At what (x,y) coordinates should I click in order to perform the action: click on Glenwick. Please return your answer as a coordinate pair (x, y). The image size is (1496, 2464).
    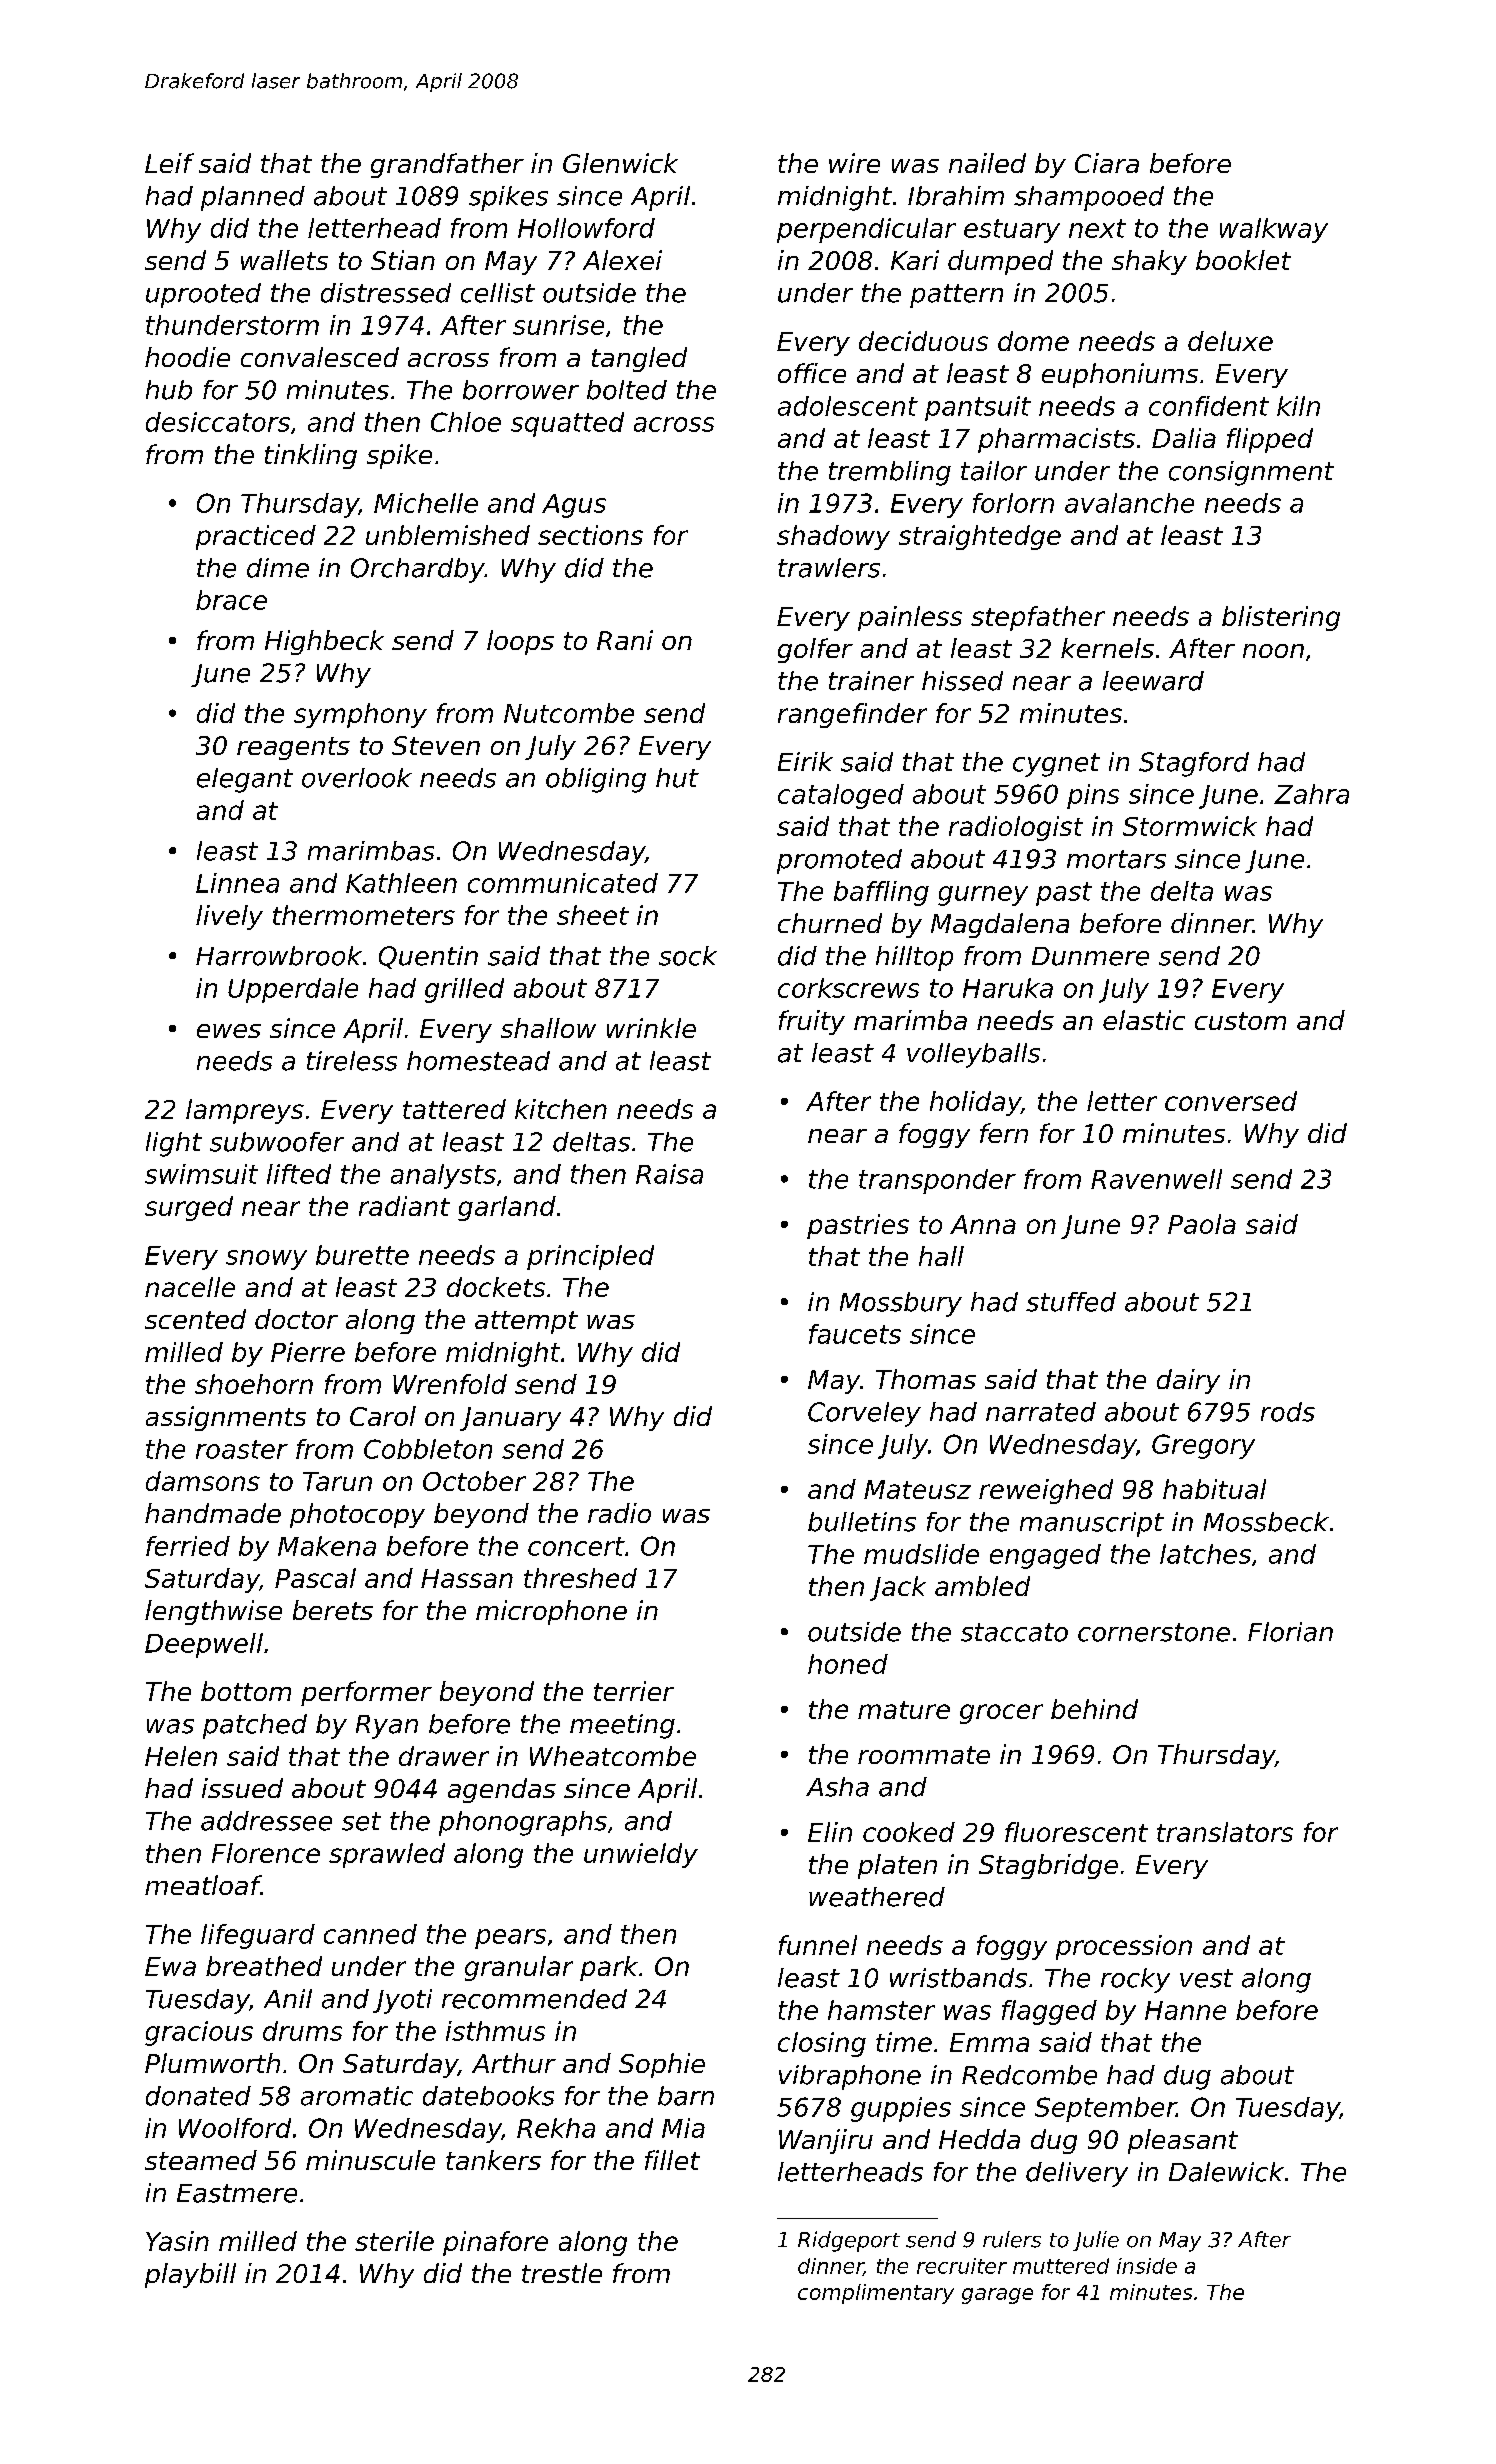
    Looking at the image, I should click on (620, 163).
